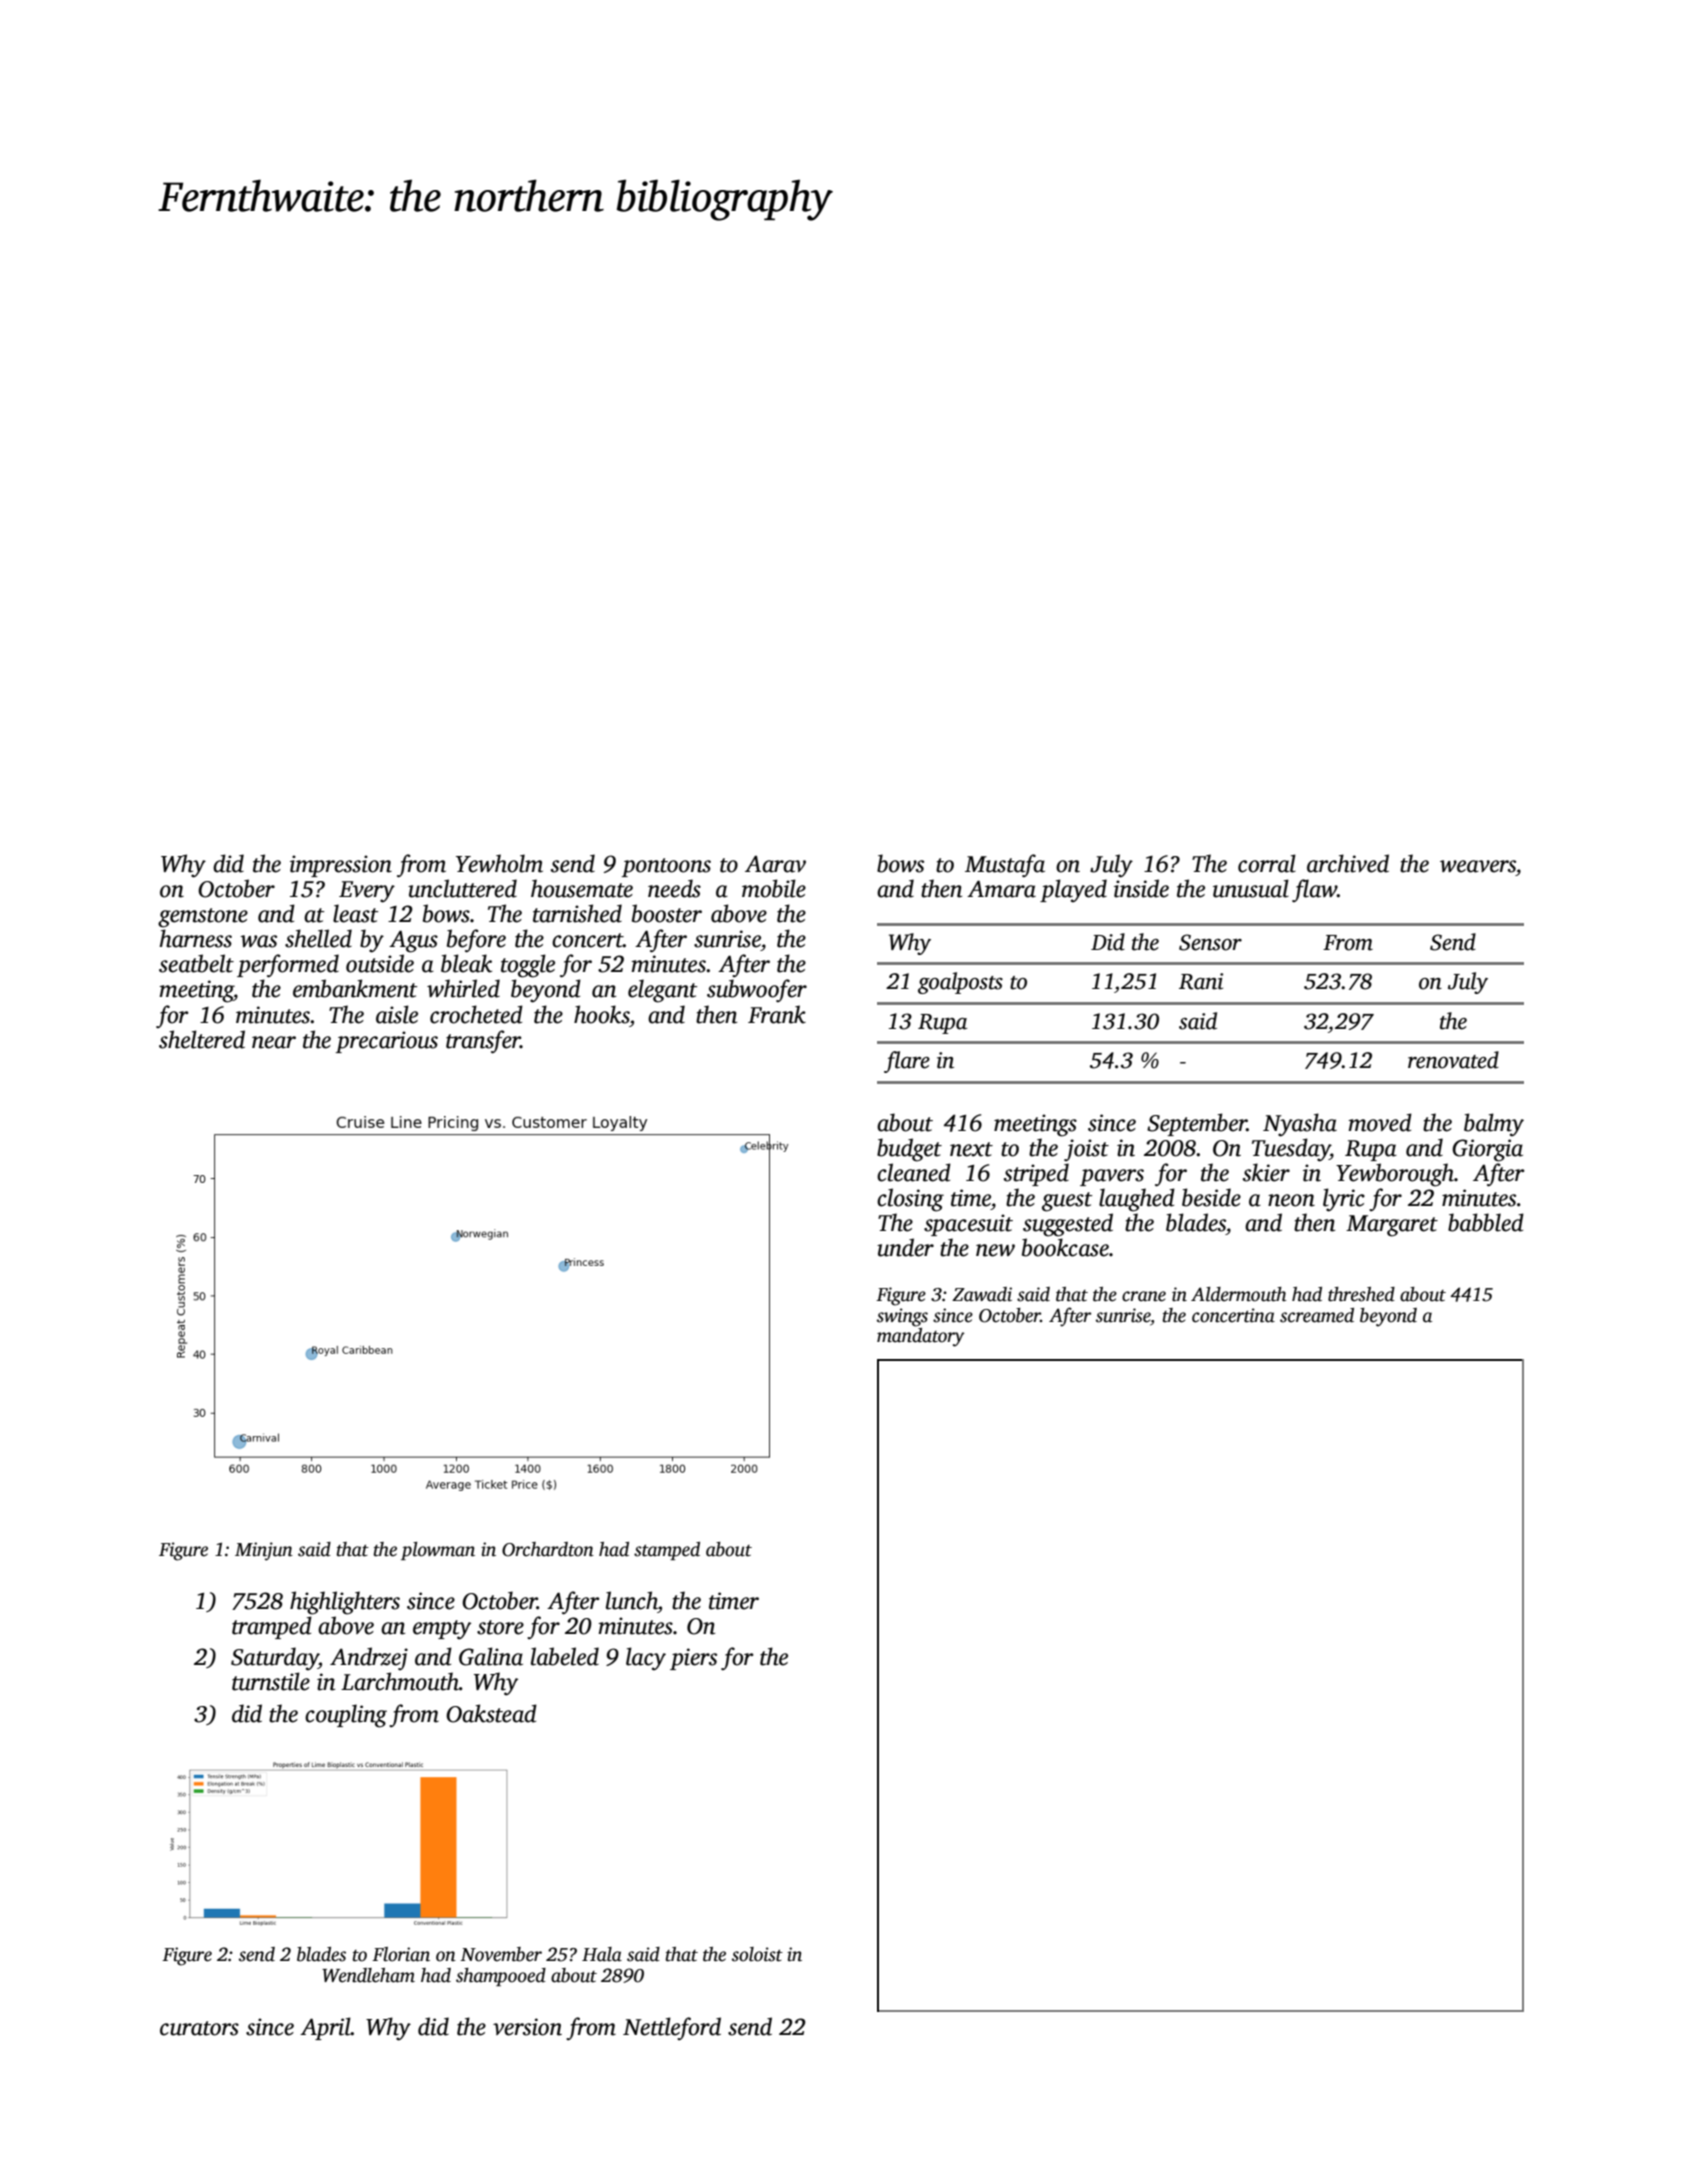 This screenshot has height=2178, width=1683. I want to click on laughed, so click(1137, 1200).
